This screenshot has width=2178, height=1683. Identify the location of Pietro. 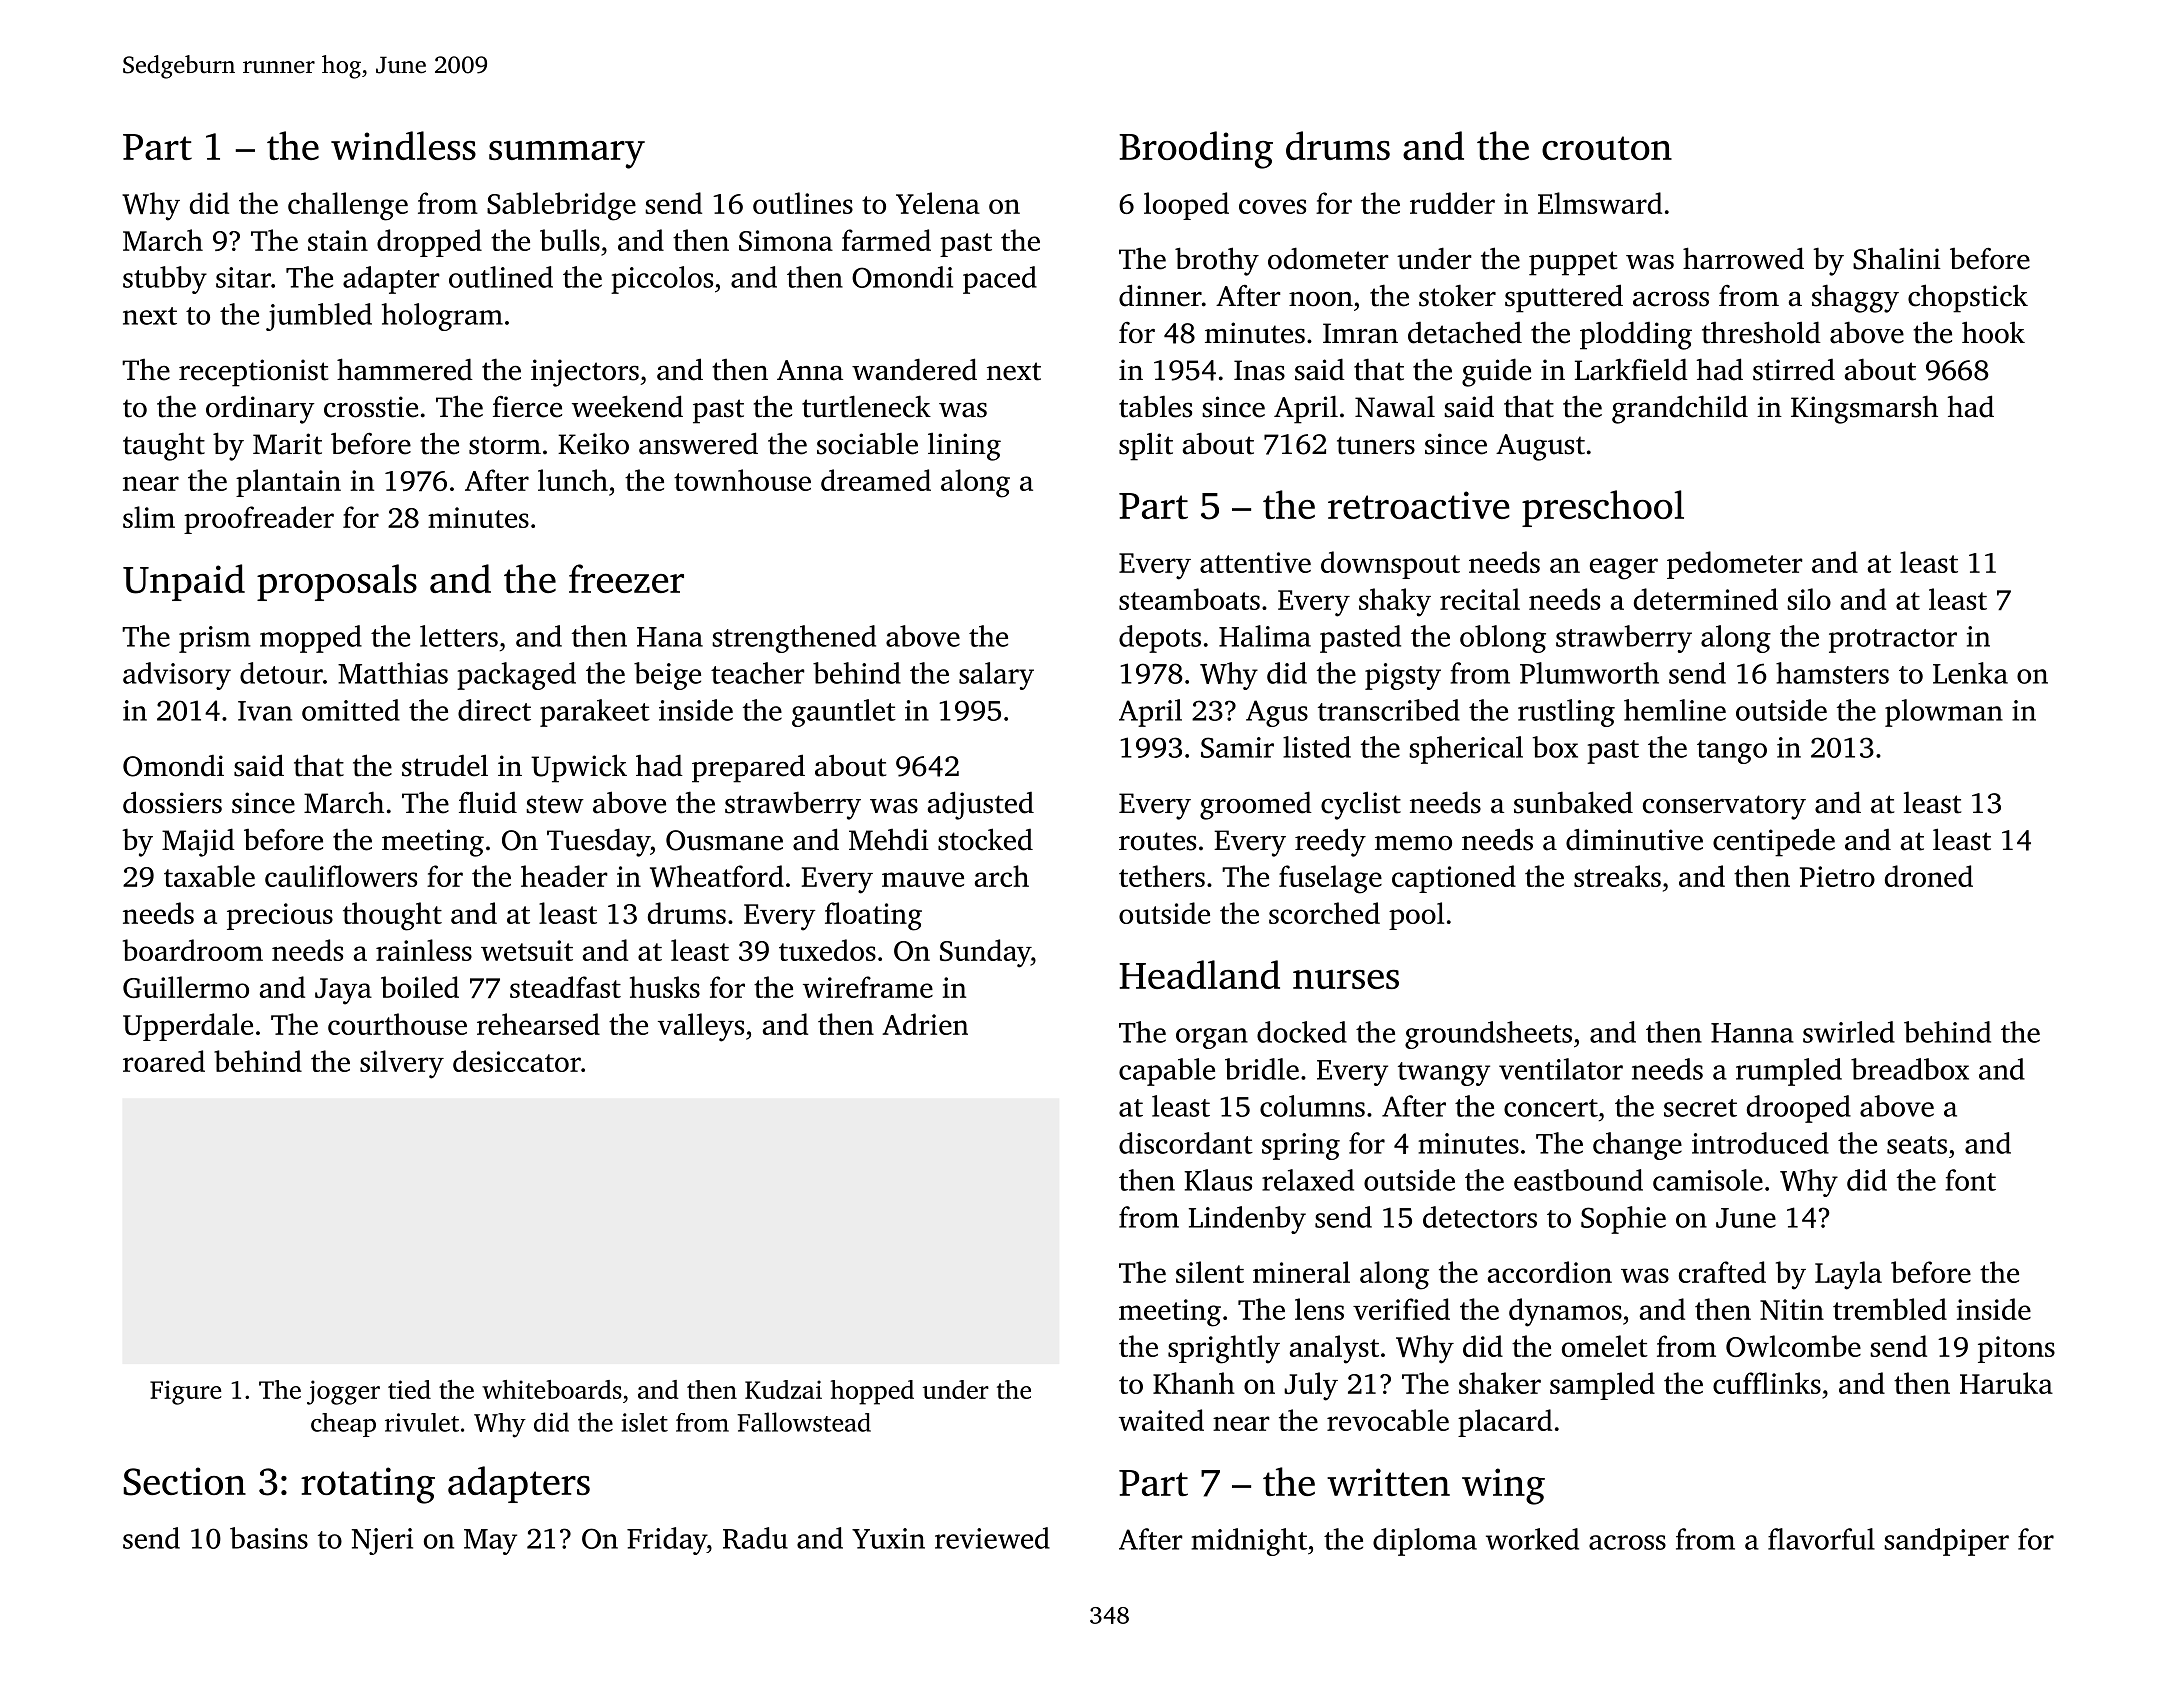
(1837, 876).
